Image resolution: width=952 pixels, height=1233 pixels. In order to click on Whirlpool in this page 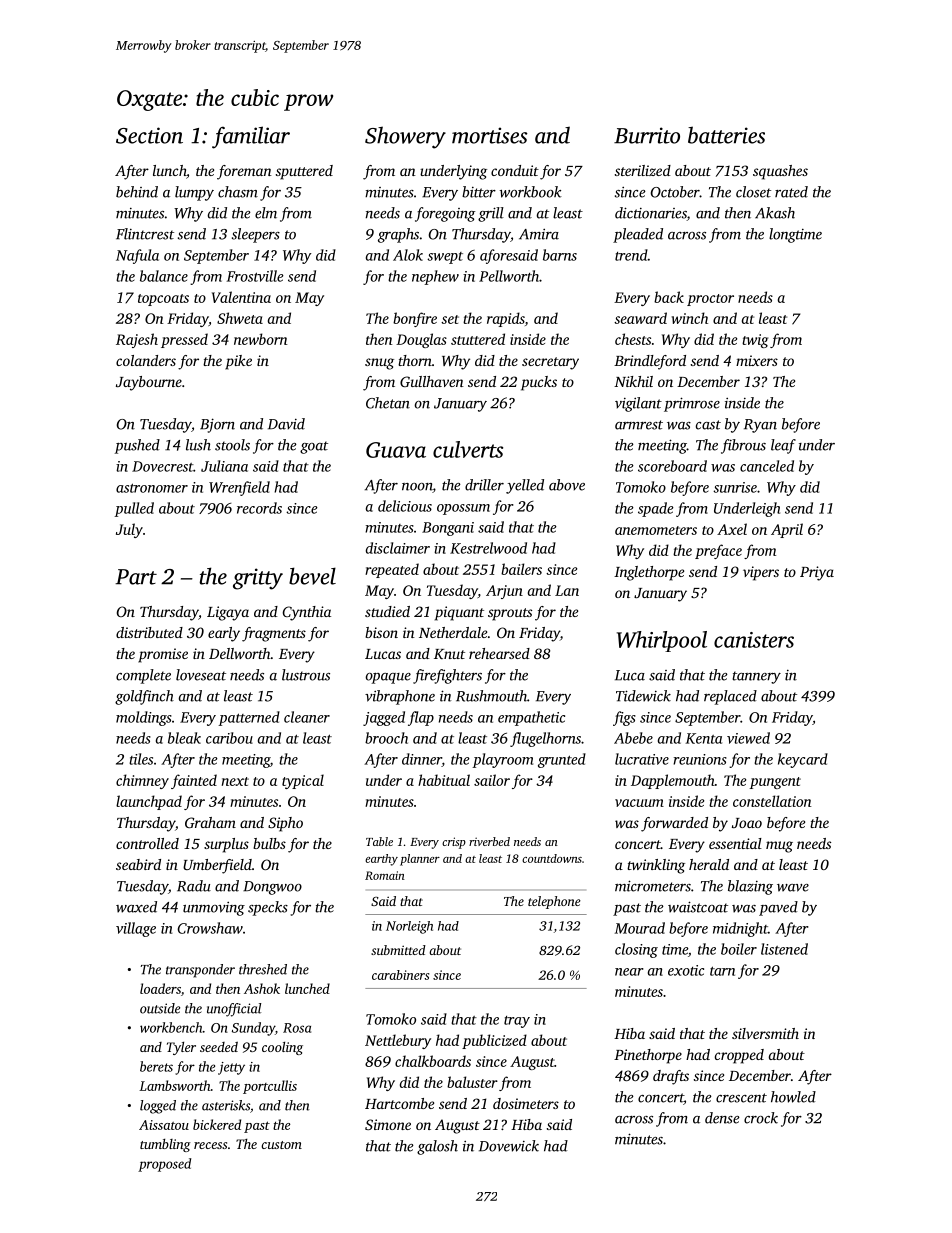, I will do `click(662, 641)`.
